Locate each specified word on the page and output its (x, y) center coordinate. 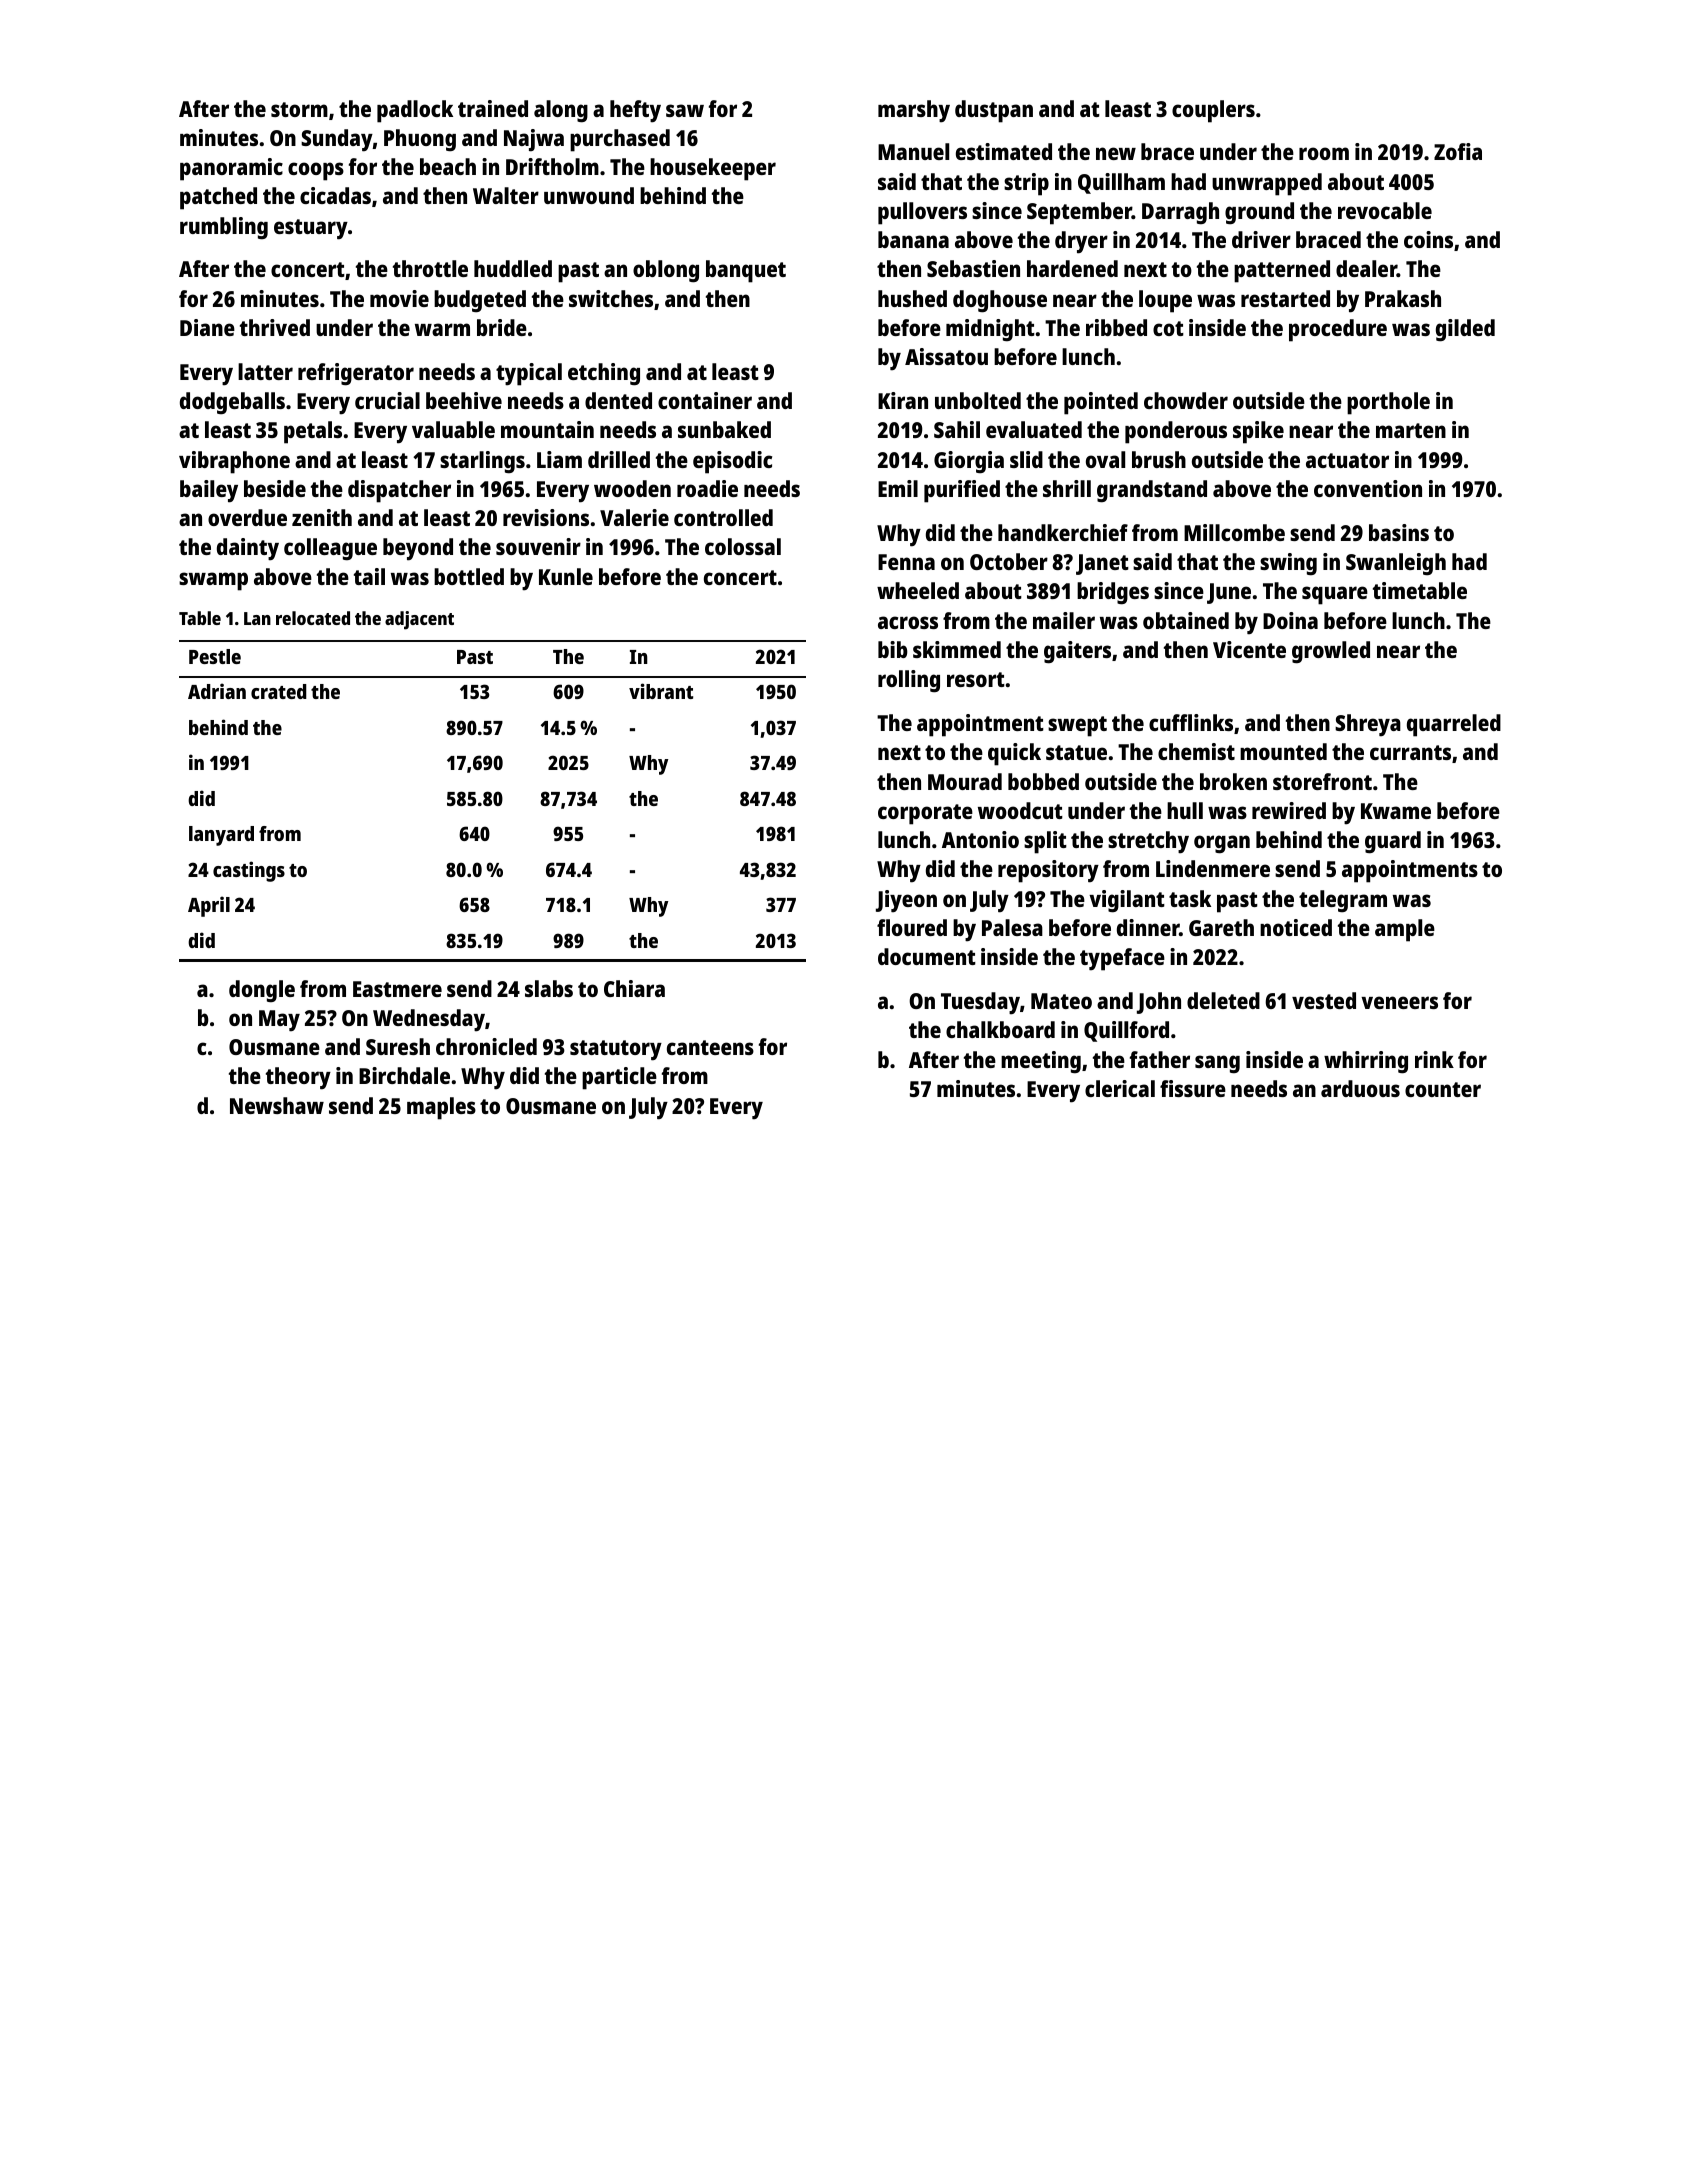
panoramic (231, 169)
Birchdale (404, 1075)
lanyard (221, 836)
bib (893, 649)
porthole (1388, 403)
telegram (1343, 901)
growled (1331, 652)
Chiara (634, 988)
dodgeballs (232, 403)
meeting (1041, 1062)
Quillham (1121, 183)
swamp (213, 581)
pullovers (922, 213)
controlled (723, 517)
